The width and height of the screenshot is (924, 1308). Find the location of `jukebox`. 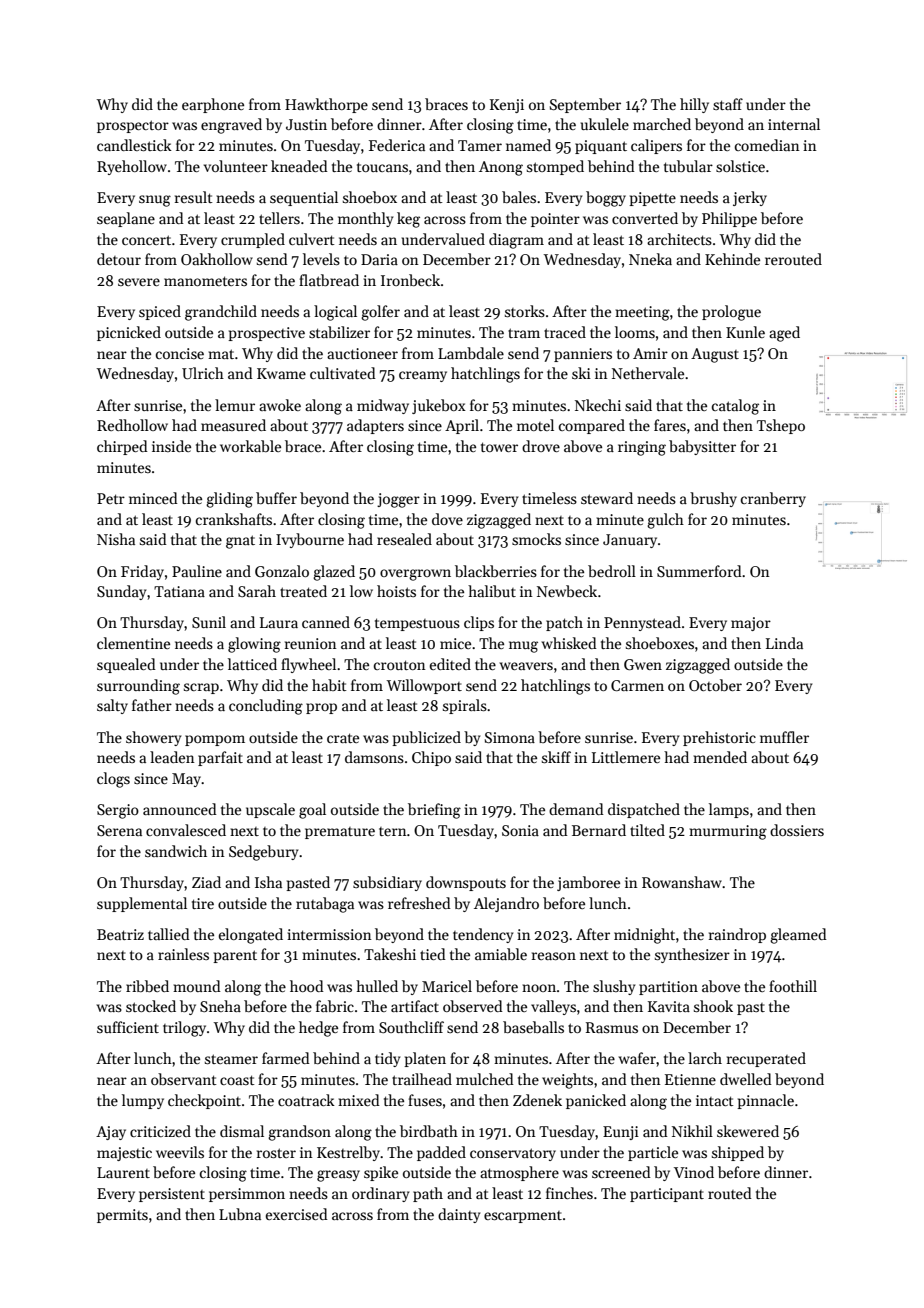

jukebox is located at coordinates (439, 406).
